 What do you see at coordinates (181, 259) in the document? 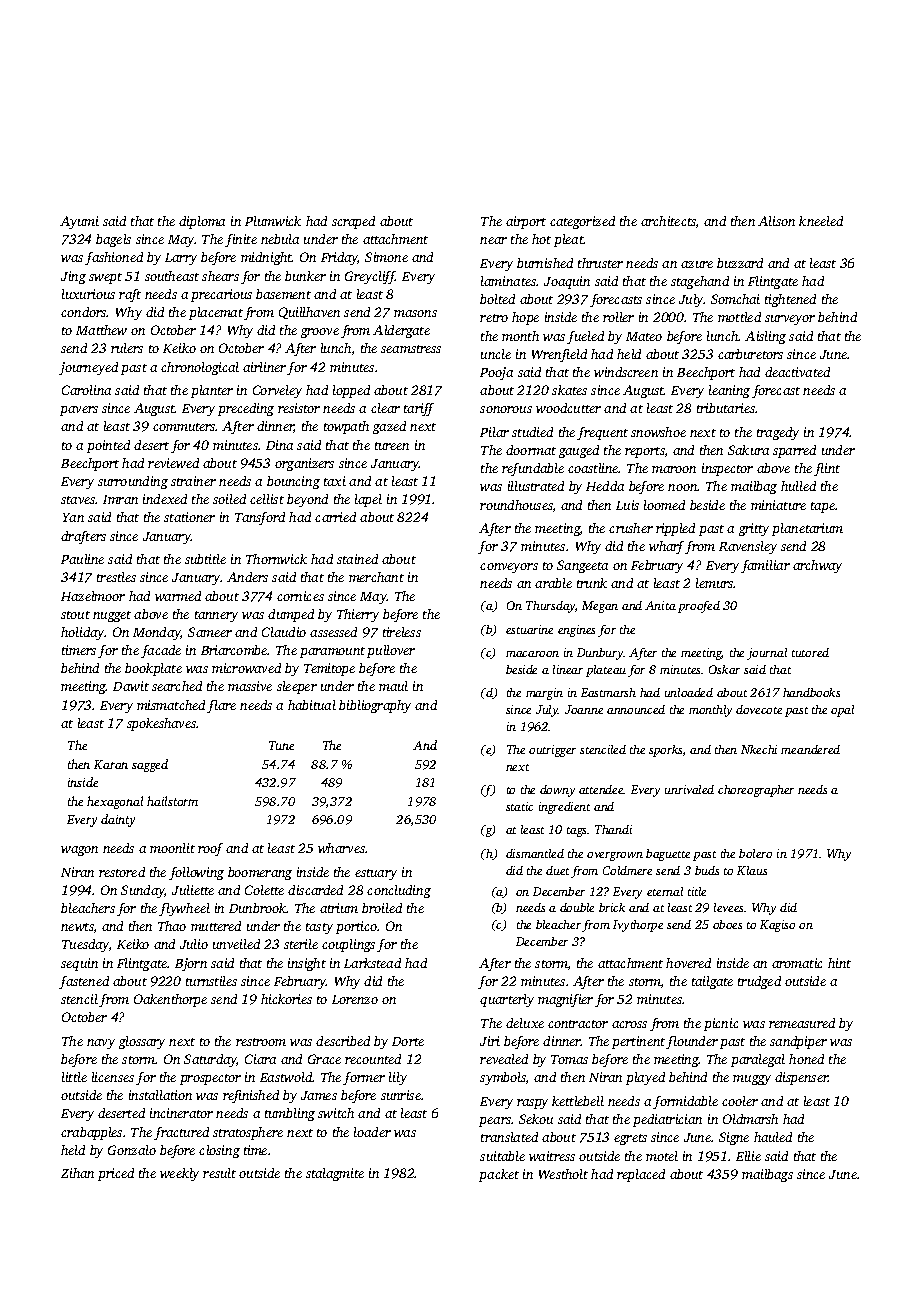
I see `Larry` at bounding box center [181, 259].
